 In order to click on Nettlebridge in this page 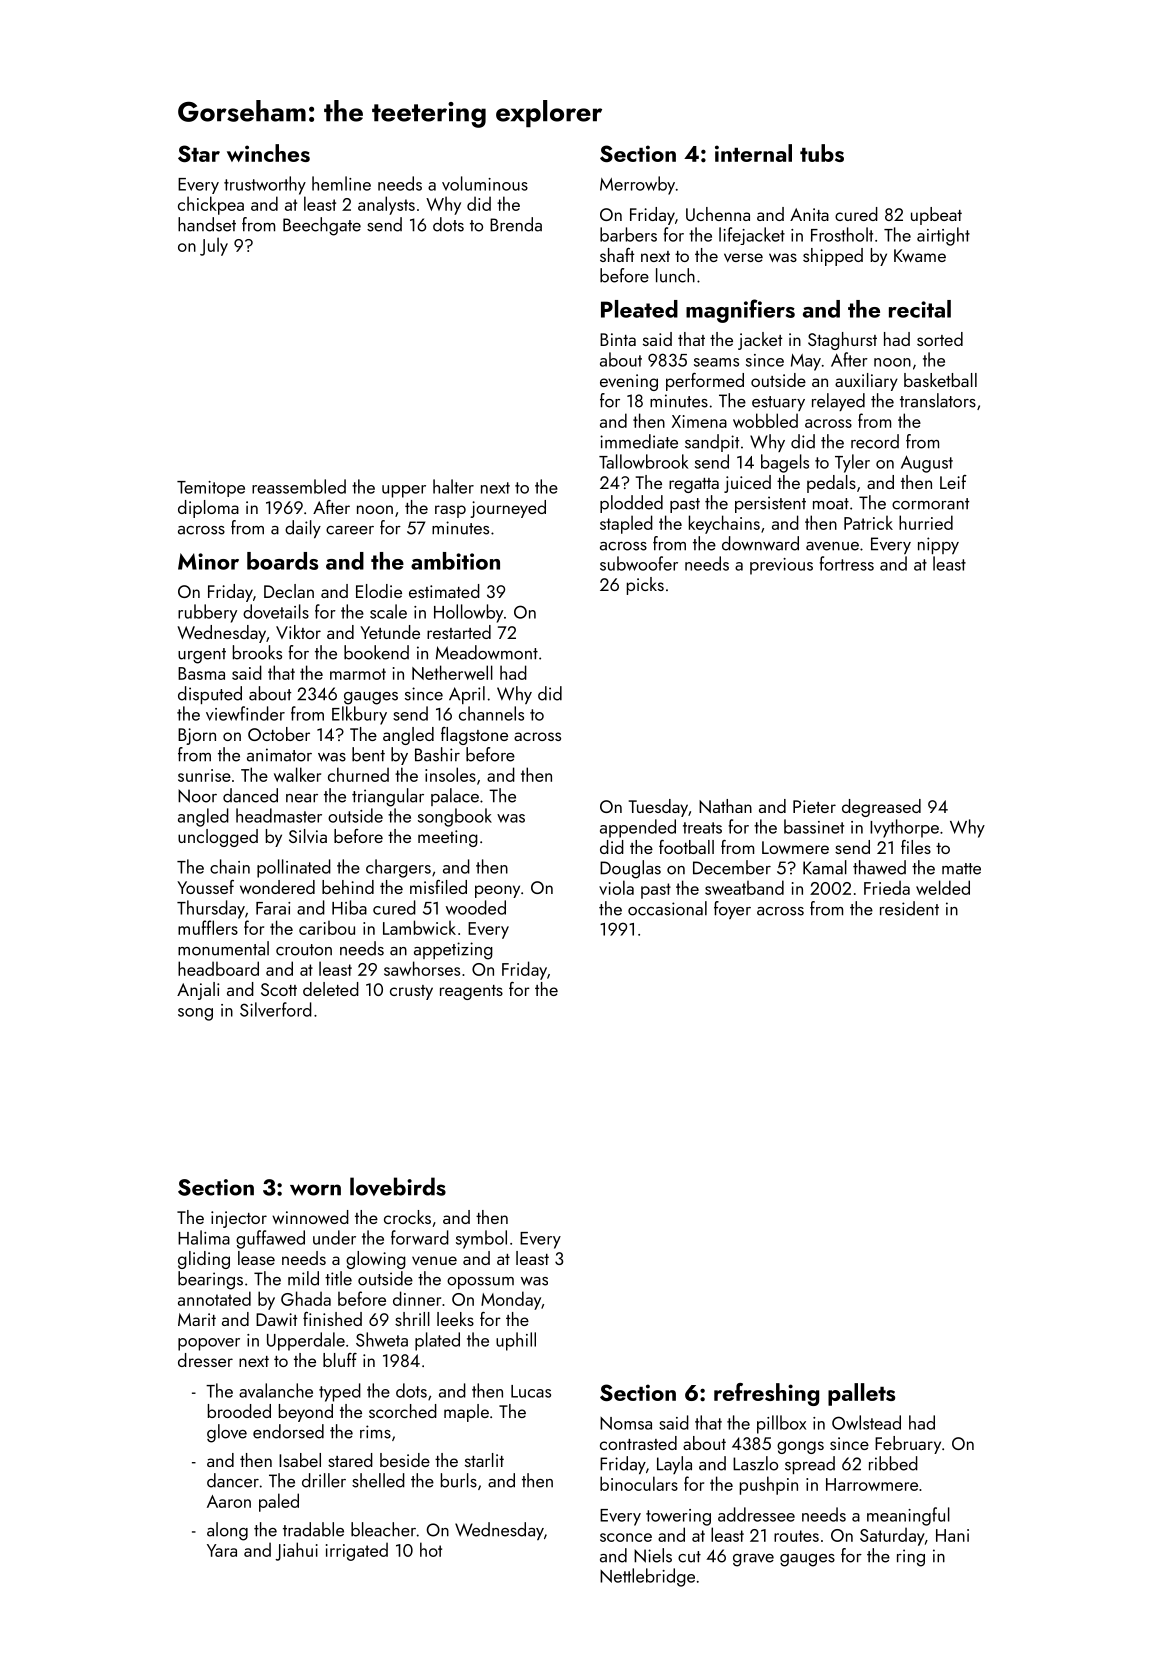, I will do `click(647, 1577)`.
